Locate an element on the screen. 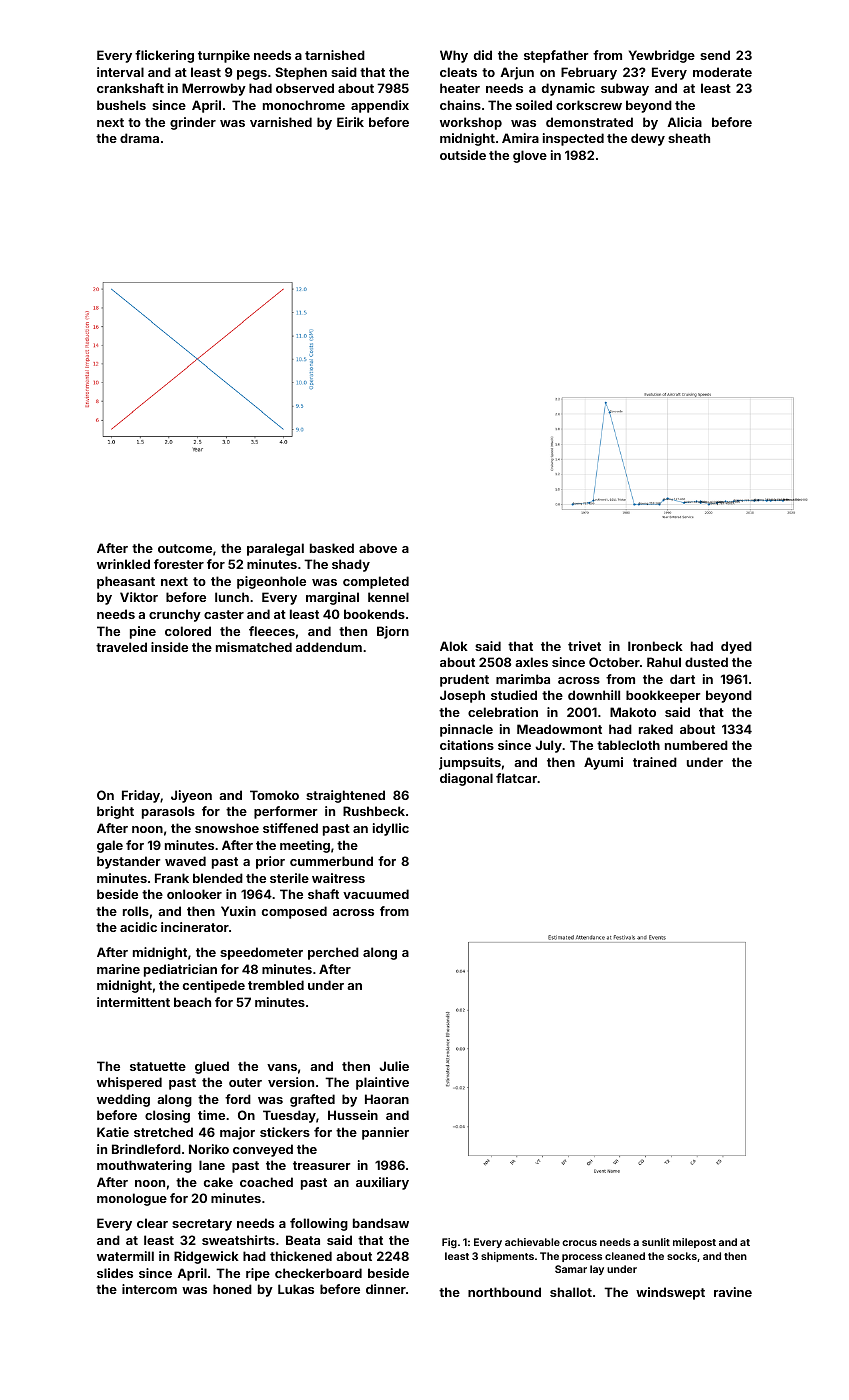 The width and height of the screenshot is (849, 1400). drama is located at coordinates (139, 138).
